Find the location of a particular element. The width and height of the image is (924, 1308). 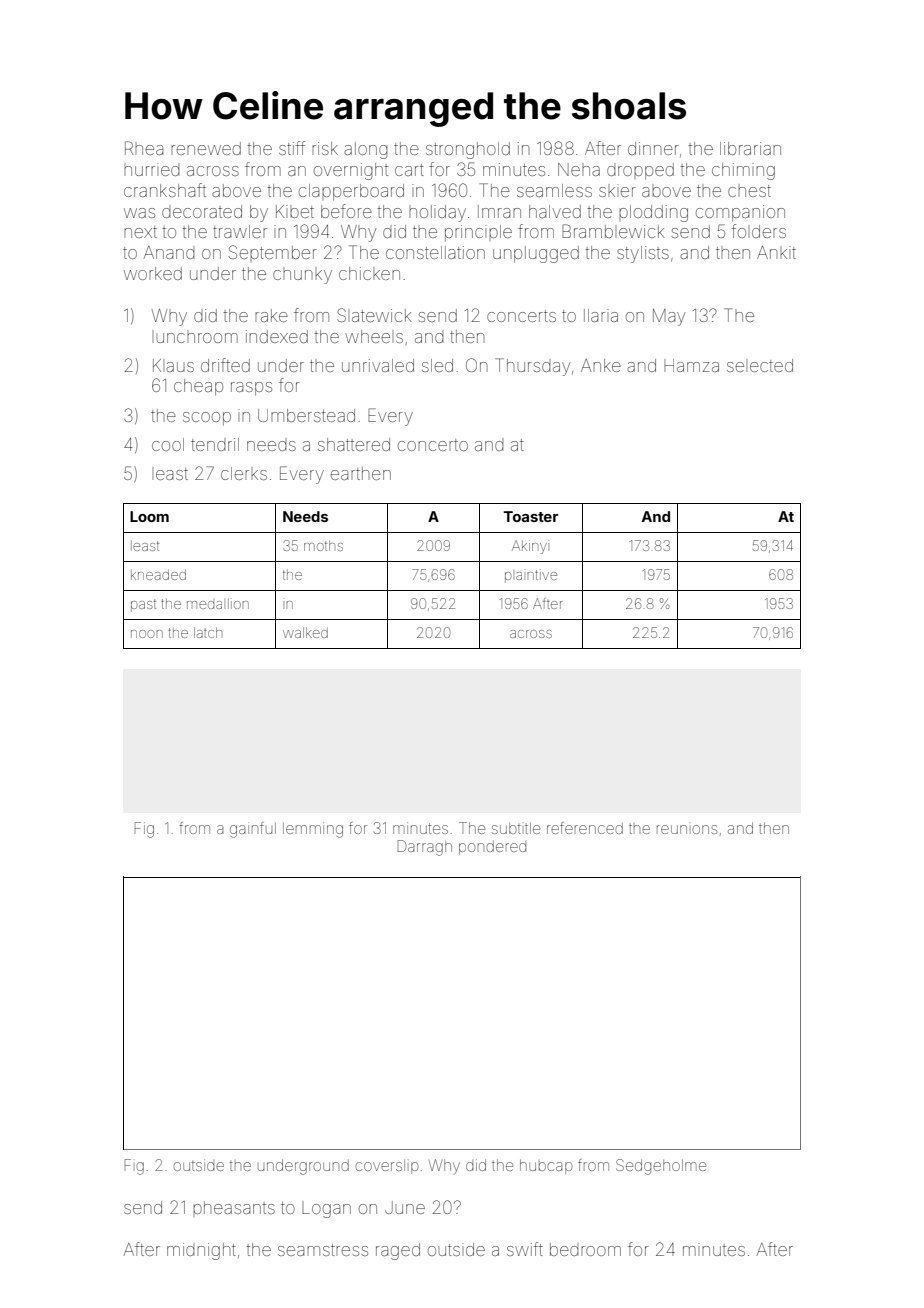

cart is located at coordinates (409, 170).
